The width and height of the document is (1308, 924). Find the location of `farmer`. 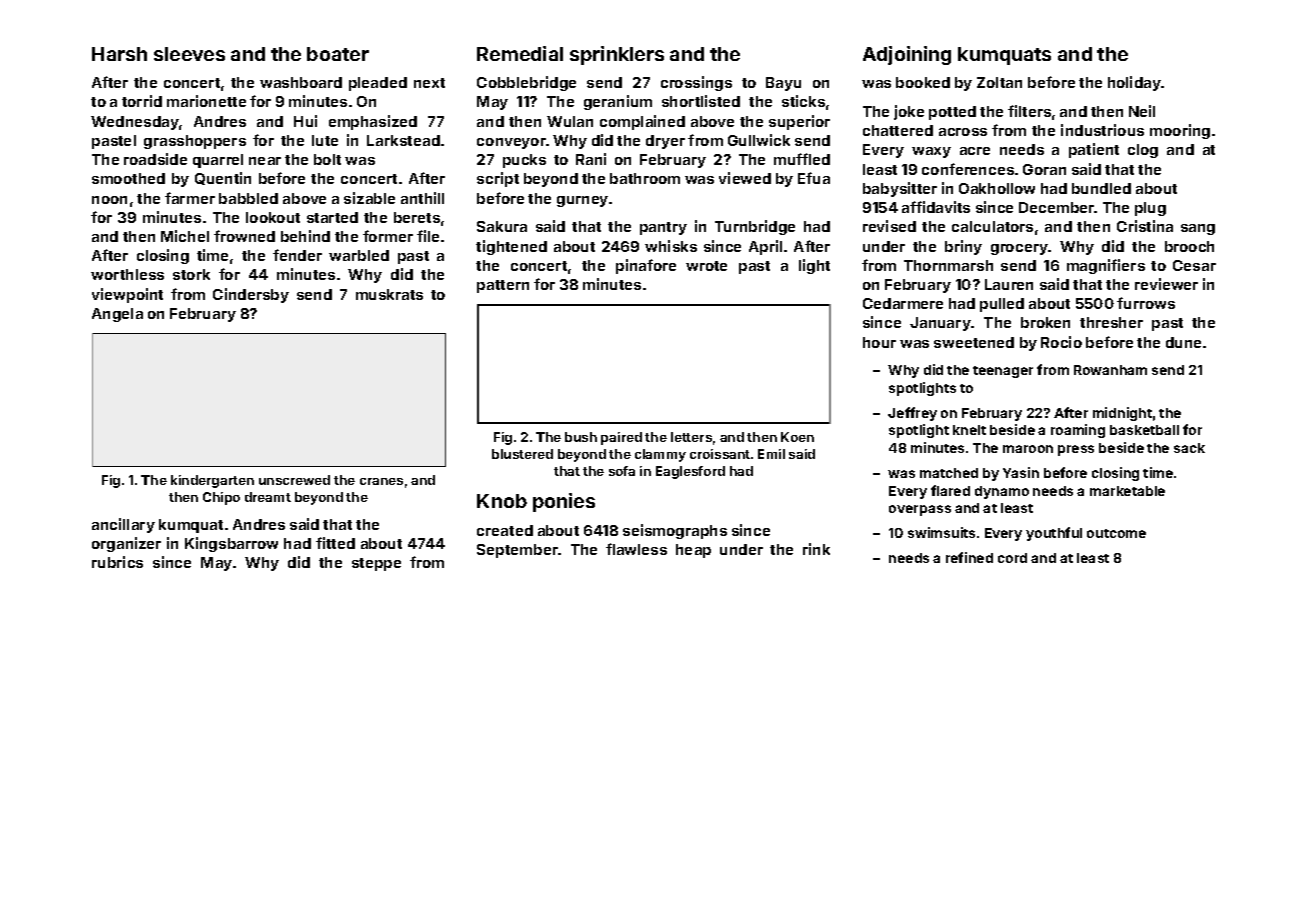

farmer is located at coordinates (190, 198).
